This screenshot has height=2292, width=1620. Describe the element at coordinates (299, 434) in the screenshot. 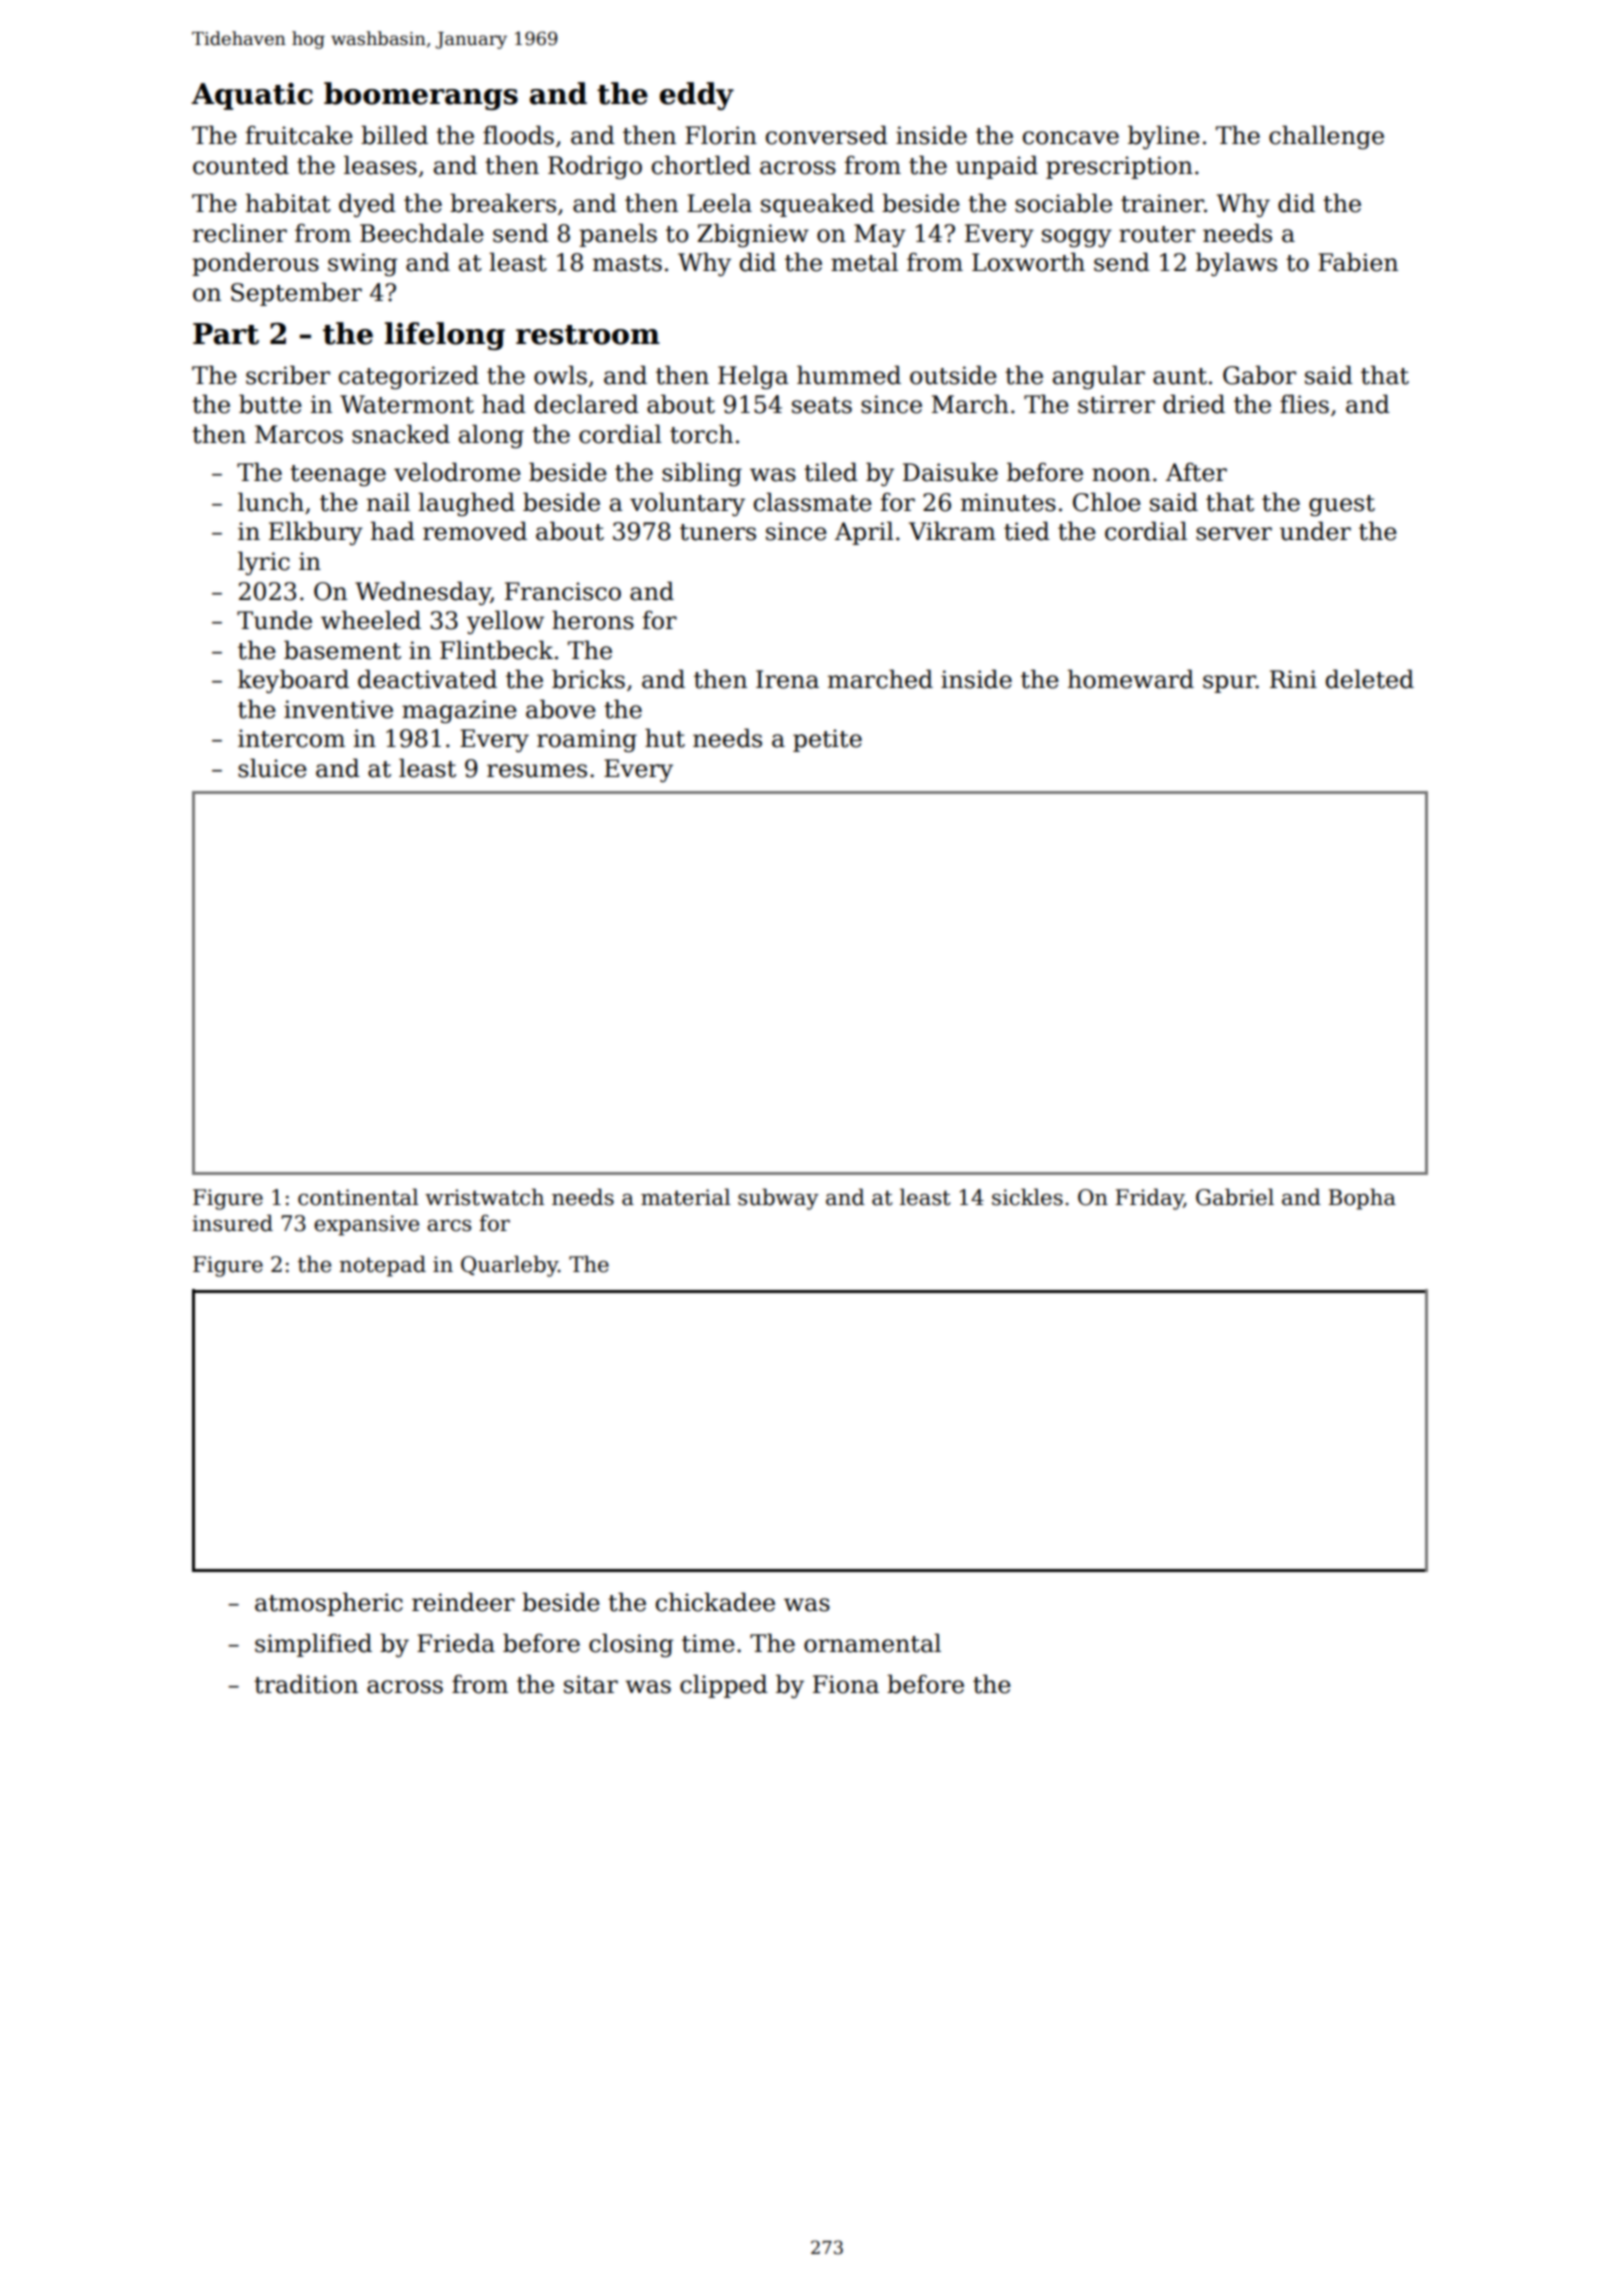

I see `Marcos` at that location.
